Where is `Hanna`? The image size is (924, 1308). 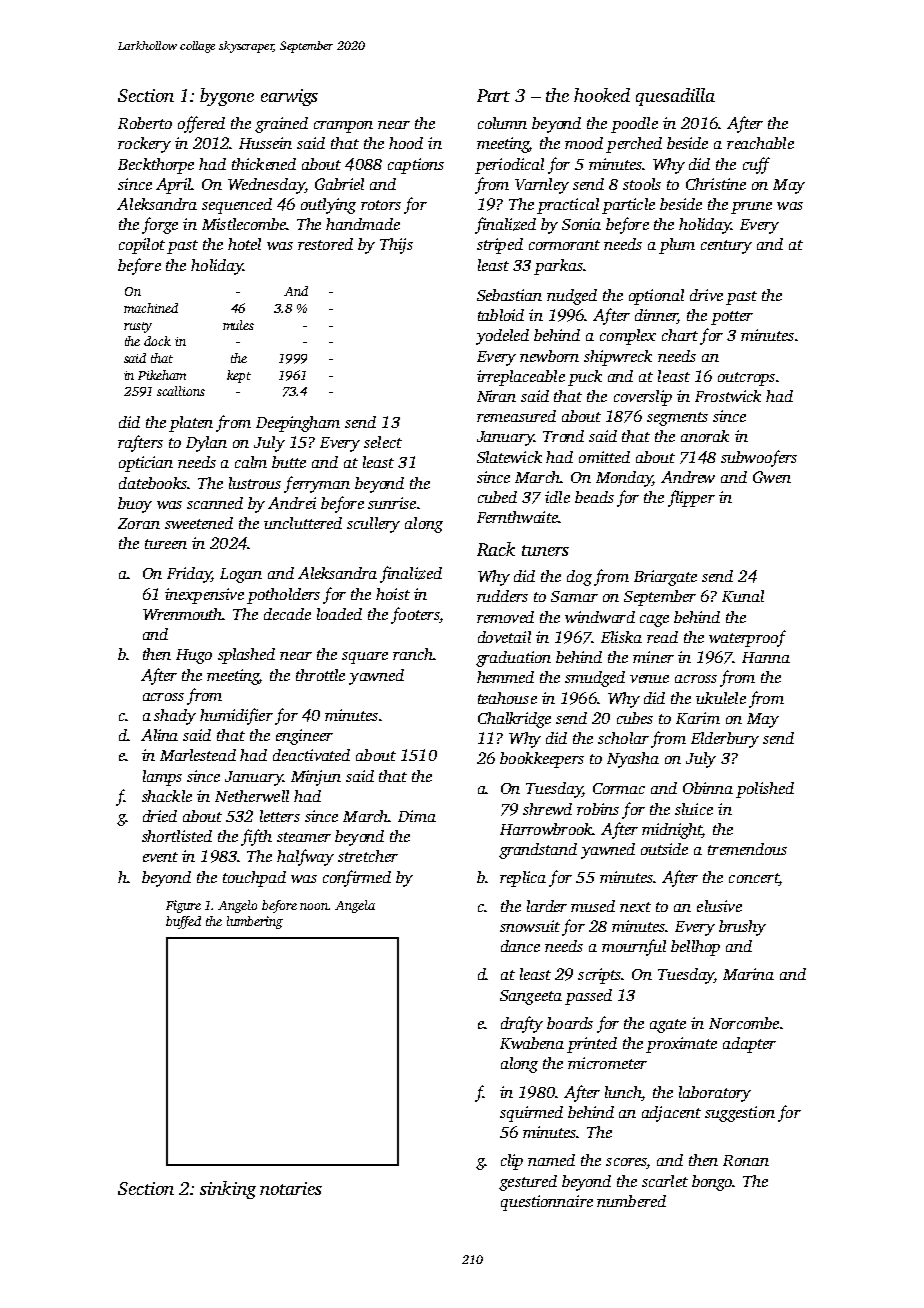 Hanna is located at coordinates (766, 657).
